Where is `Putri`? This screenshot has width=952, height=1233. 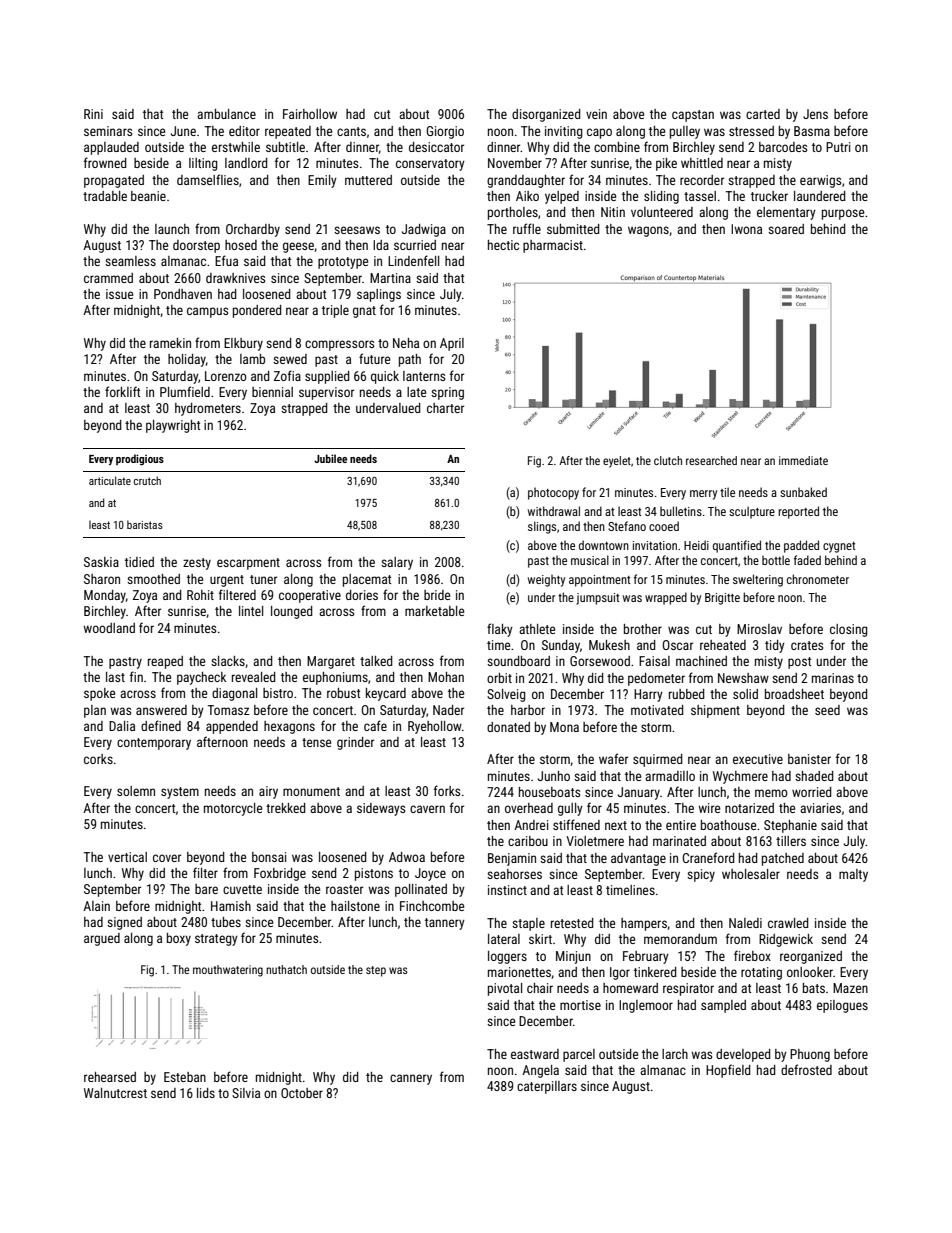
Putri is located at coordinates (838, 147).
